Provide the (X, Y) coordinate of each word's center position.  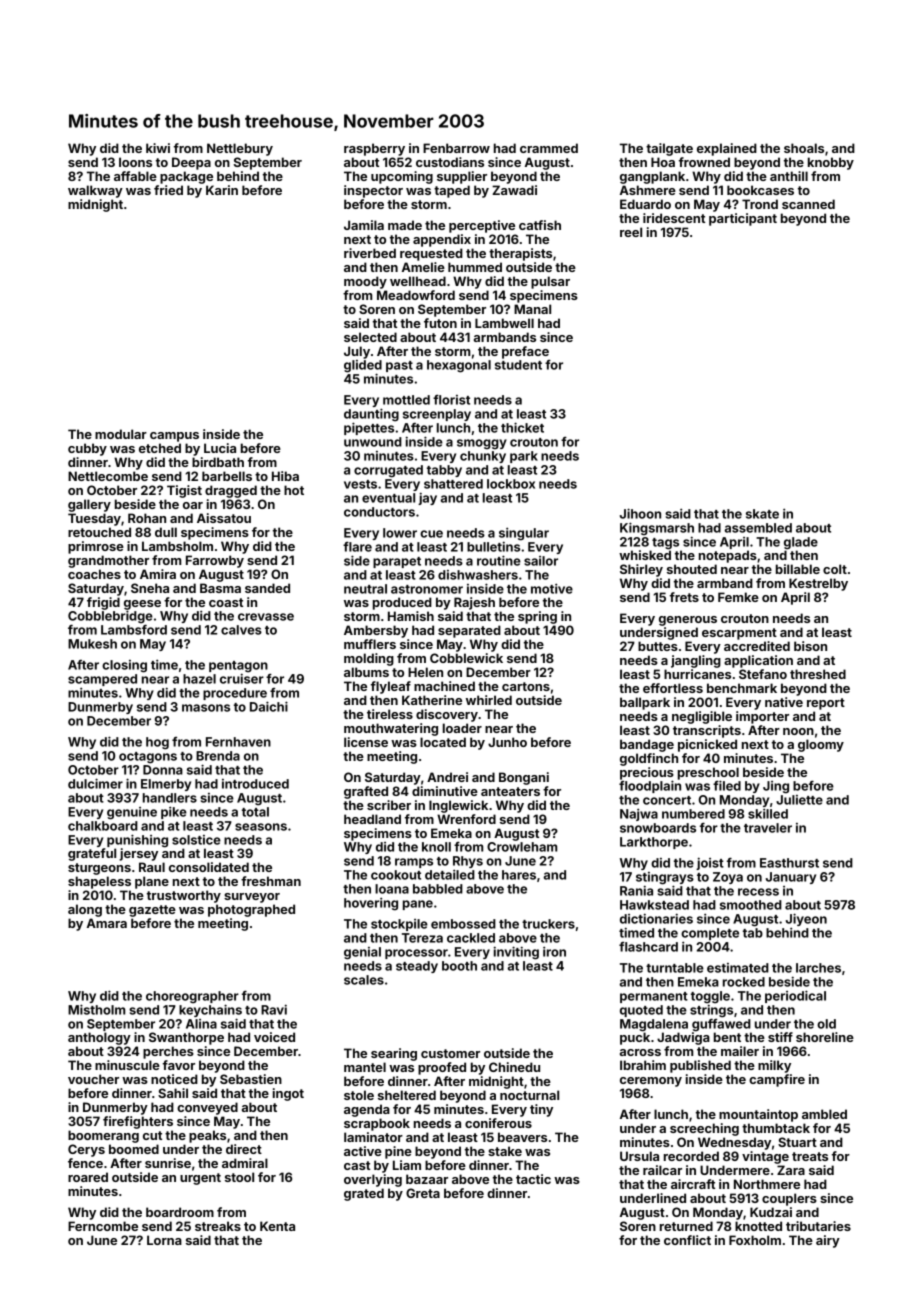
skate (762, 514)
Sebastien (251, 1079)
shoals (804, 148)
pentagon (238, 667)
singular (524, 534)
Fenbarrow (456, 148)
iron (554, 951)
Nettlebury (240, 149)
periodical (795, 996)
